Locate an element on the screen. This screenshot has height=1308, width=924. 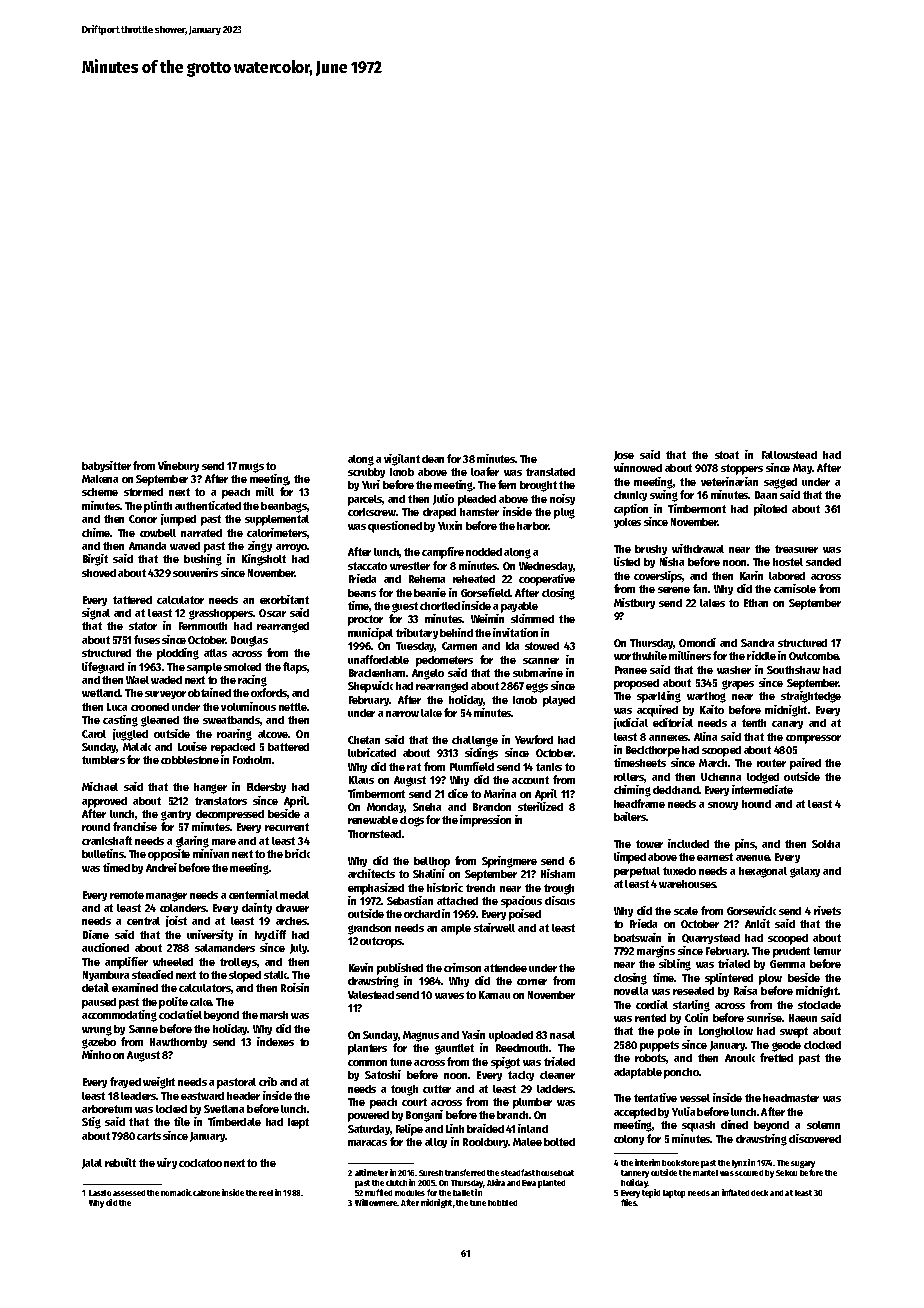
treasurer is located at coordinates (796, 549).
